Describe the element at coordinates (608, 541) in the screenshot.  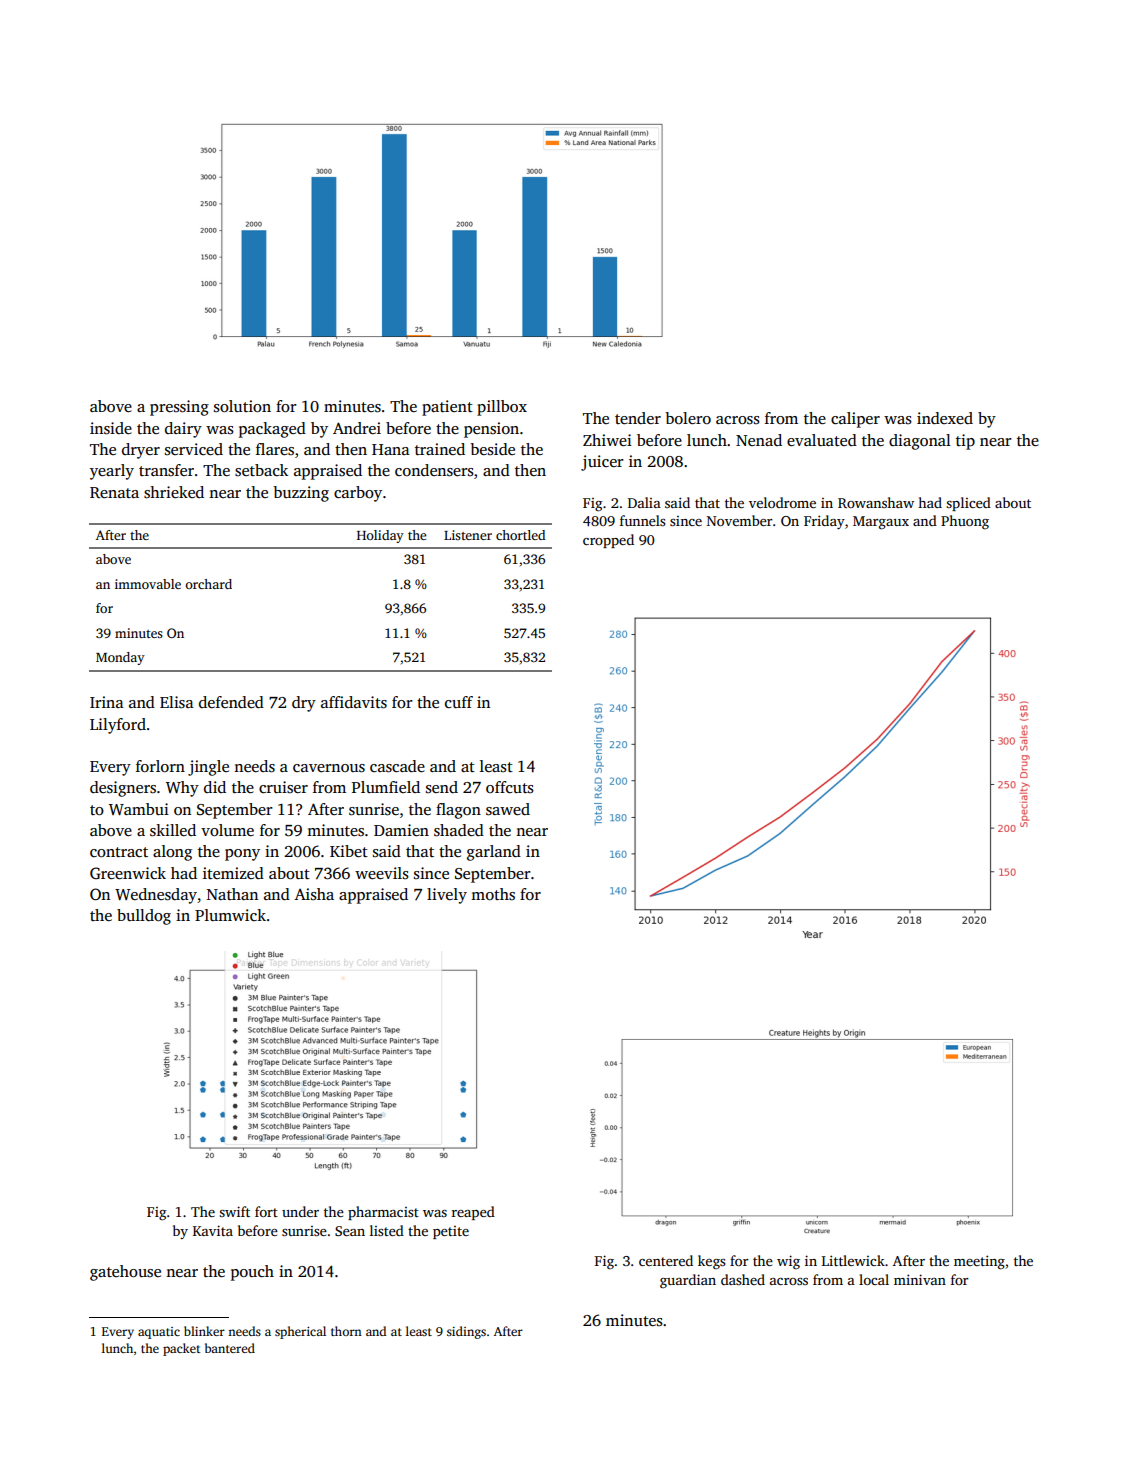
I see `cropped` at that location.
